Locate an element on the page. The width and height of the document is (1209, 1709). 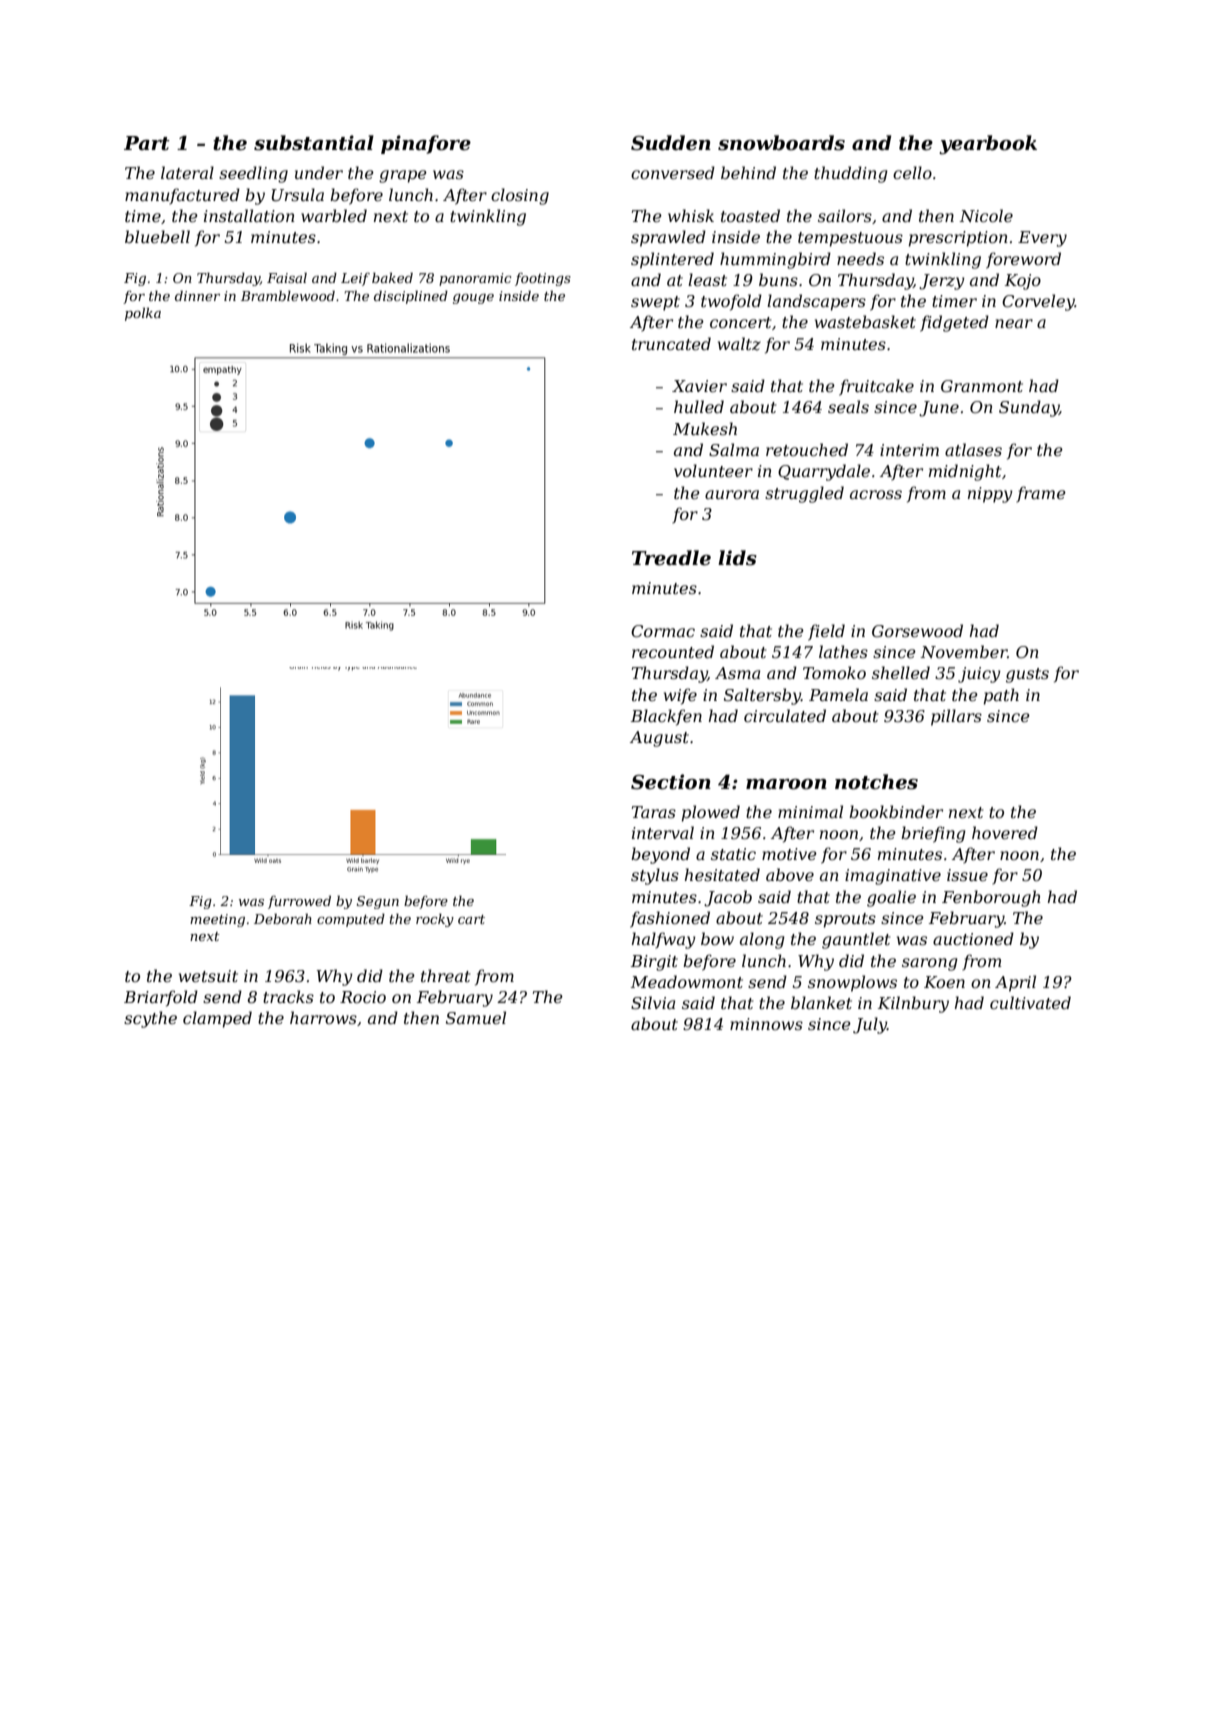
Leif is located at coordinates (355, 279).
